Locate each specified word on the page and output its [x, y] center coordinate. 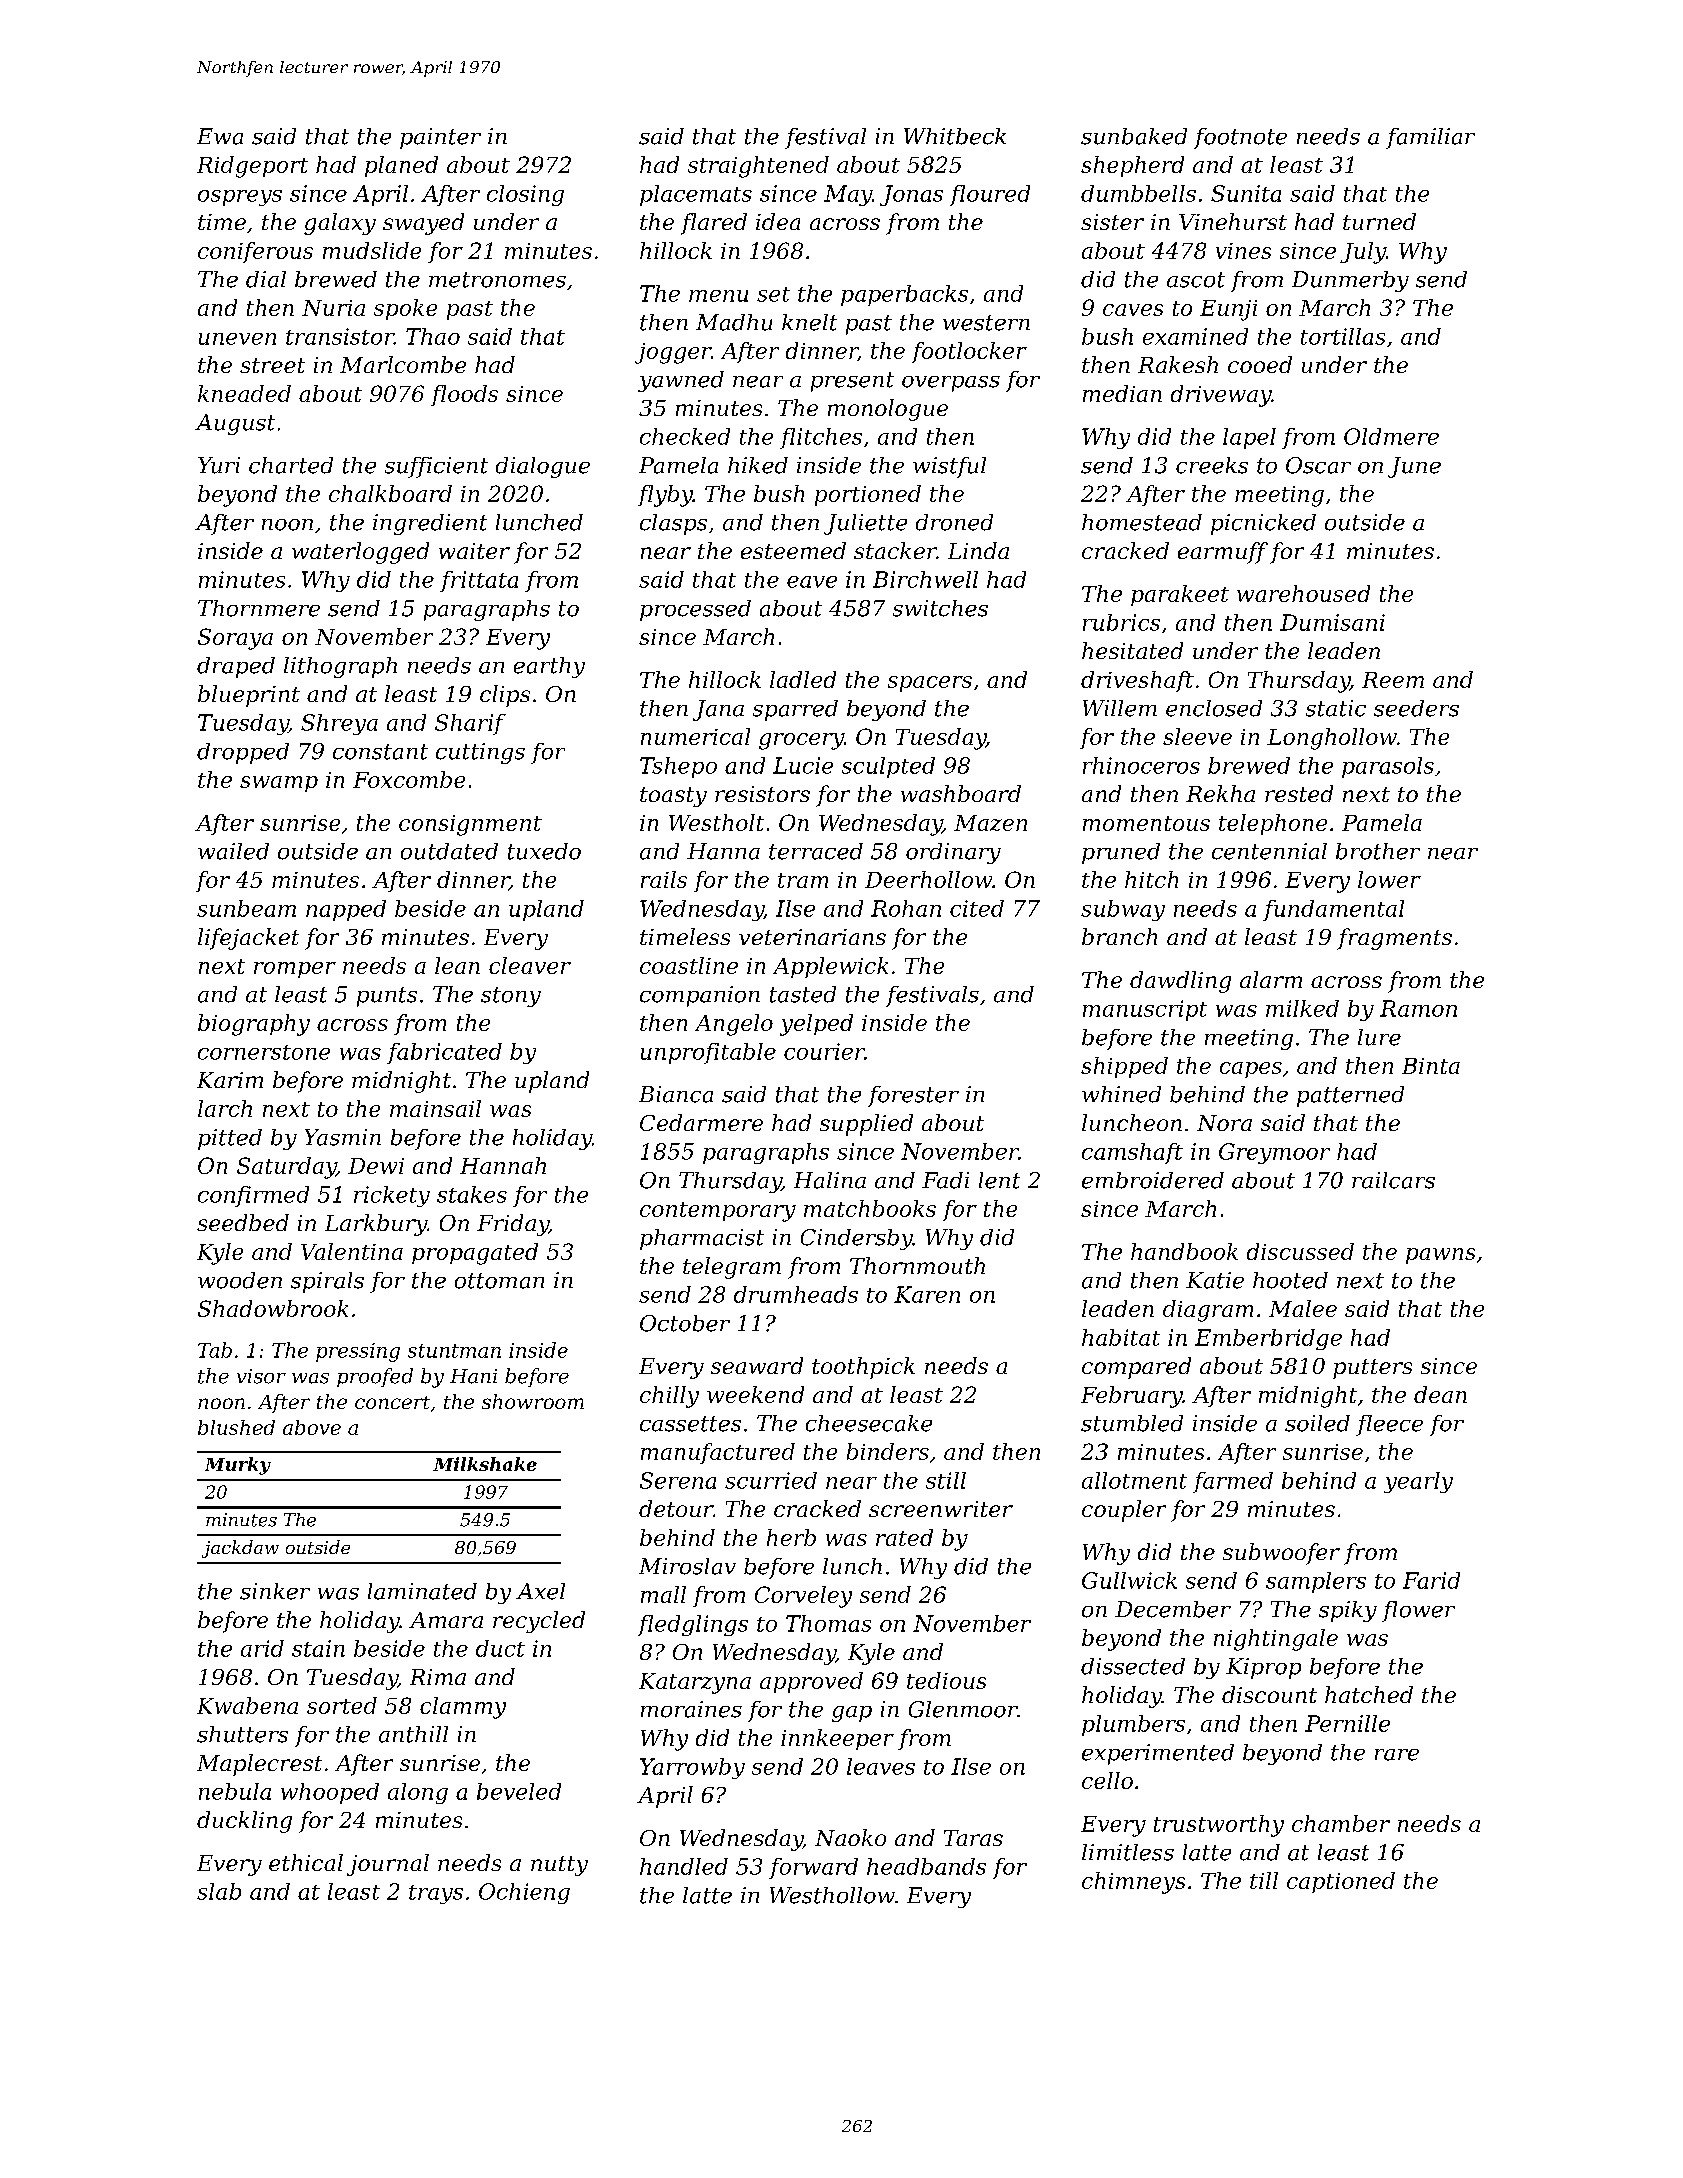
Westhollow [832, 1895]
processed [695, 610]
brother [1378, 851]
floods [464, 395]
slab [219, 1891]
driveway [1221, 396]
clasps [673, 524]
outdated [449, 851]
